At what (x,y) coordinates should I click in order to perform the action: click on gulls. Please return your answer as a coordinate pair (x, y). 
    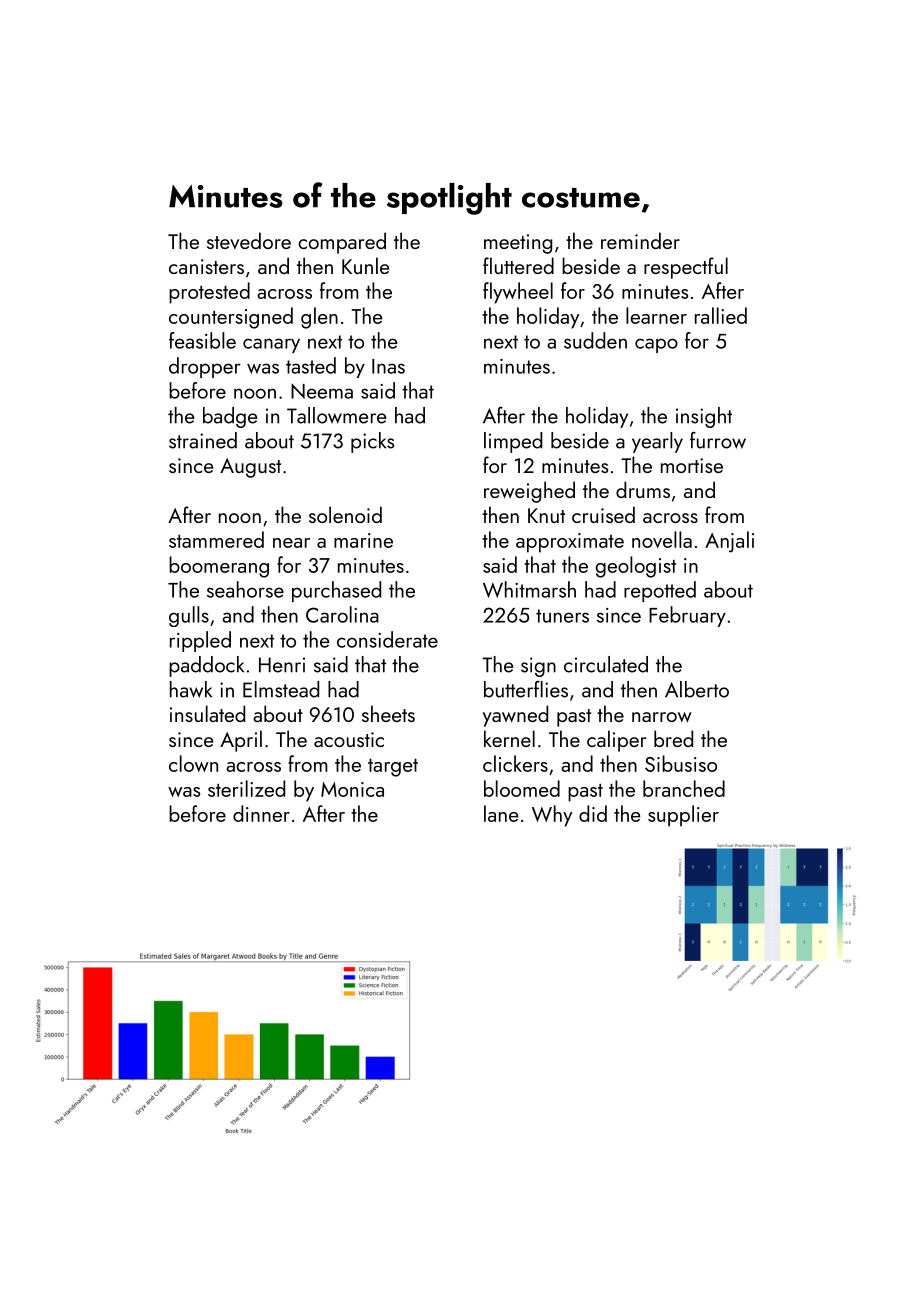
    Looking at the image, I should click on (189, 616).
